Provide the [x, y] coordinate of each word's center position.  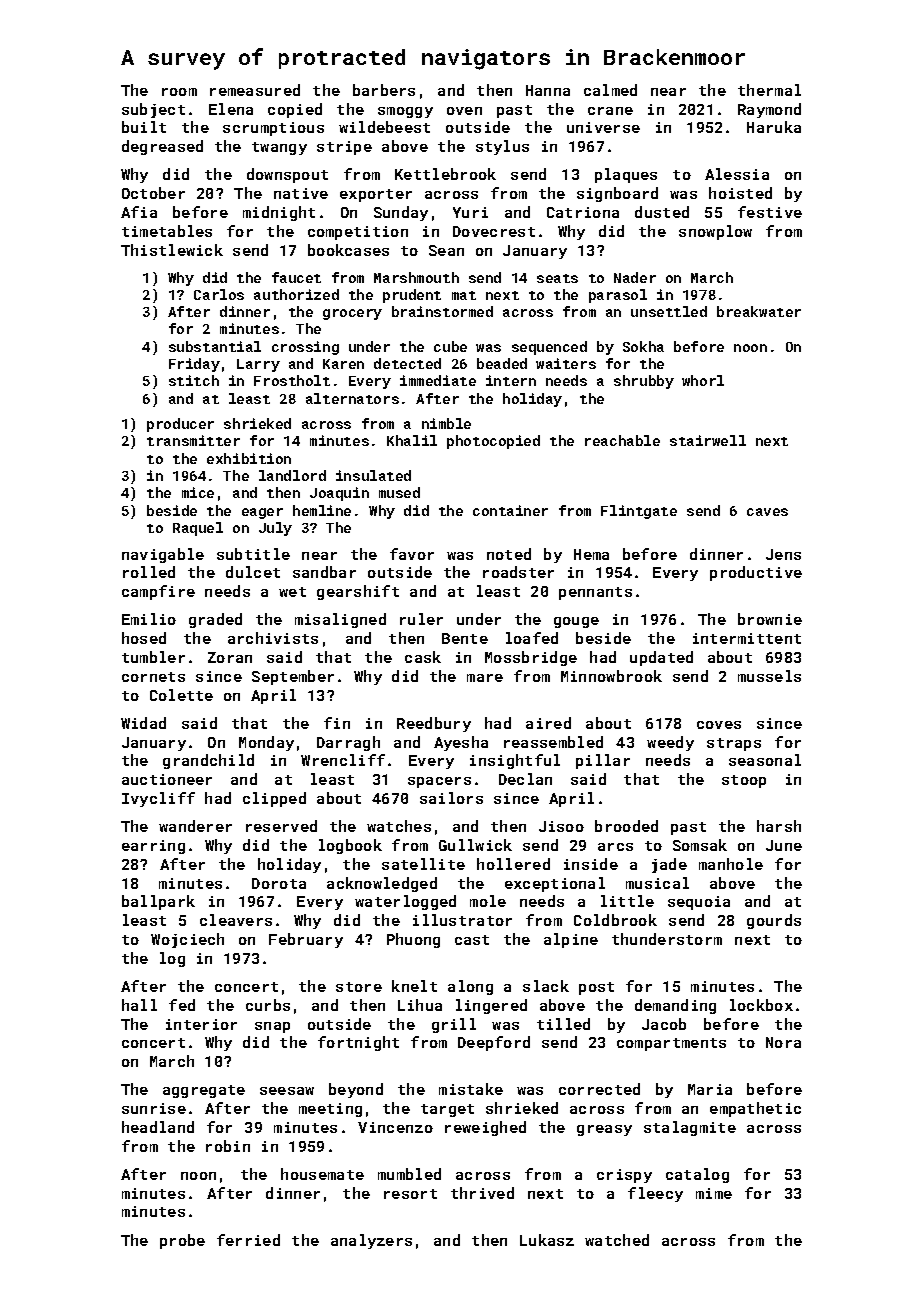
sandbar [324, 572]
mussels [769, 676]
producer [180, 425]
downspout [287, 175]
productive [756, 573]
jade [669, 865]
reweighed [485, 1128]
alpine [571, 940]
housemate [322, 1174]
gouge [576, 622]
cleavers [236, 920]
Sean [446, 250]
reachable [622, 440]
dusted [662, 212]
